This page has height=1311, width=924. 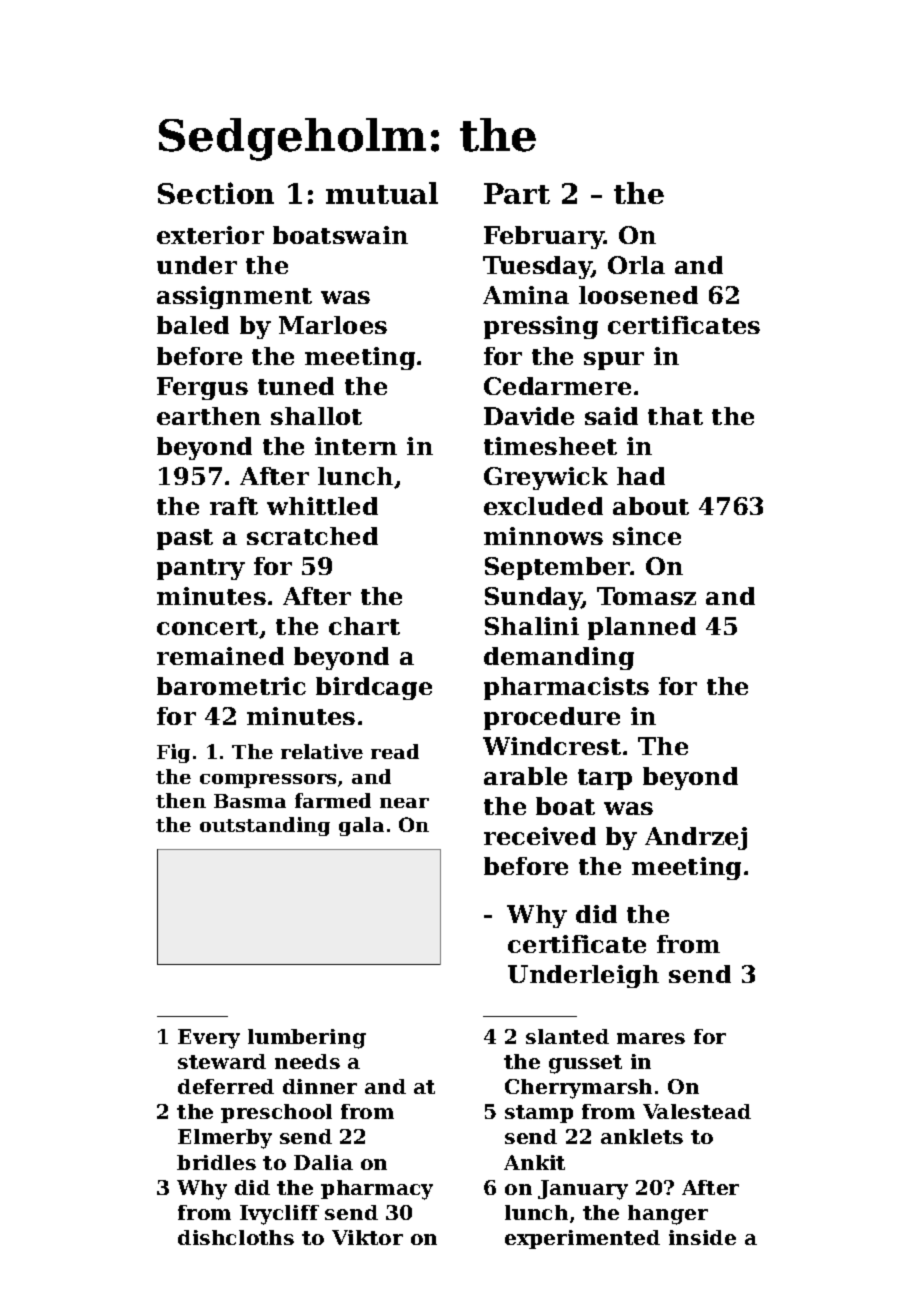 What do you see at coordinates (696, 838) in the page?
I see `Andrzej` at bounding box center [696, 838].
